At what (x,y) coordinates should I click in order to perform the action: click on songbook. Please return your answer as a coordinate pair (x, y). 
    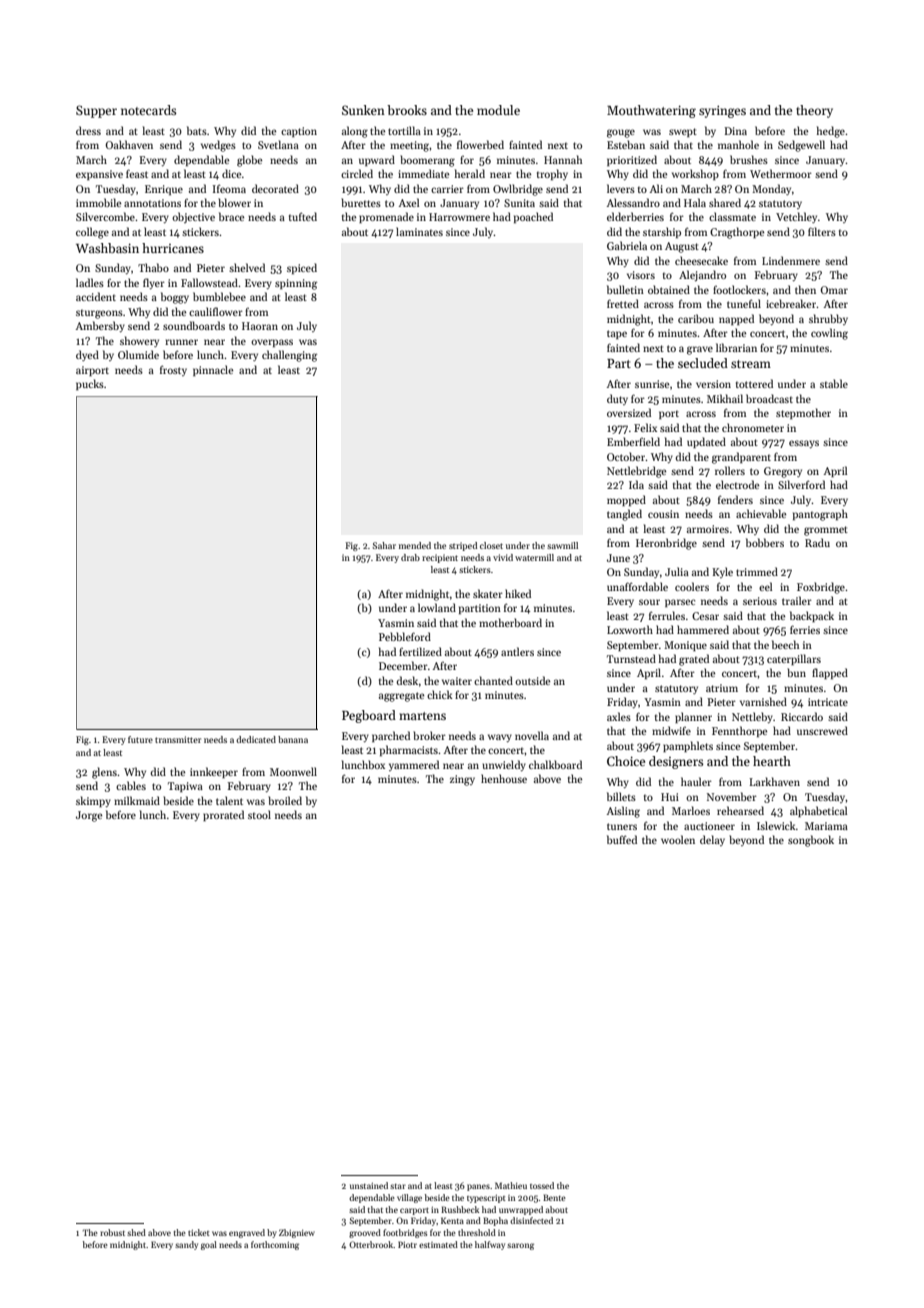
    Looking at the image, I should click on (811, 841).
